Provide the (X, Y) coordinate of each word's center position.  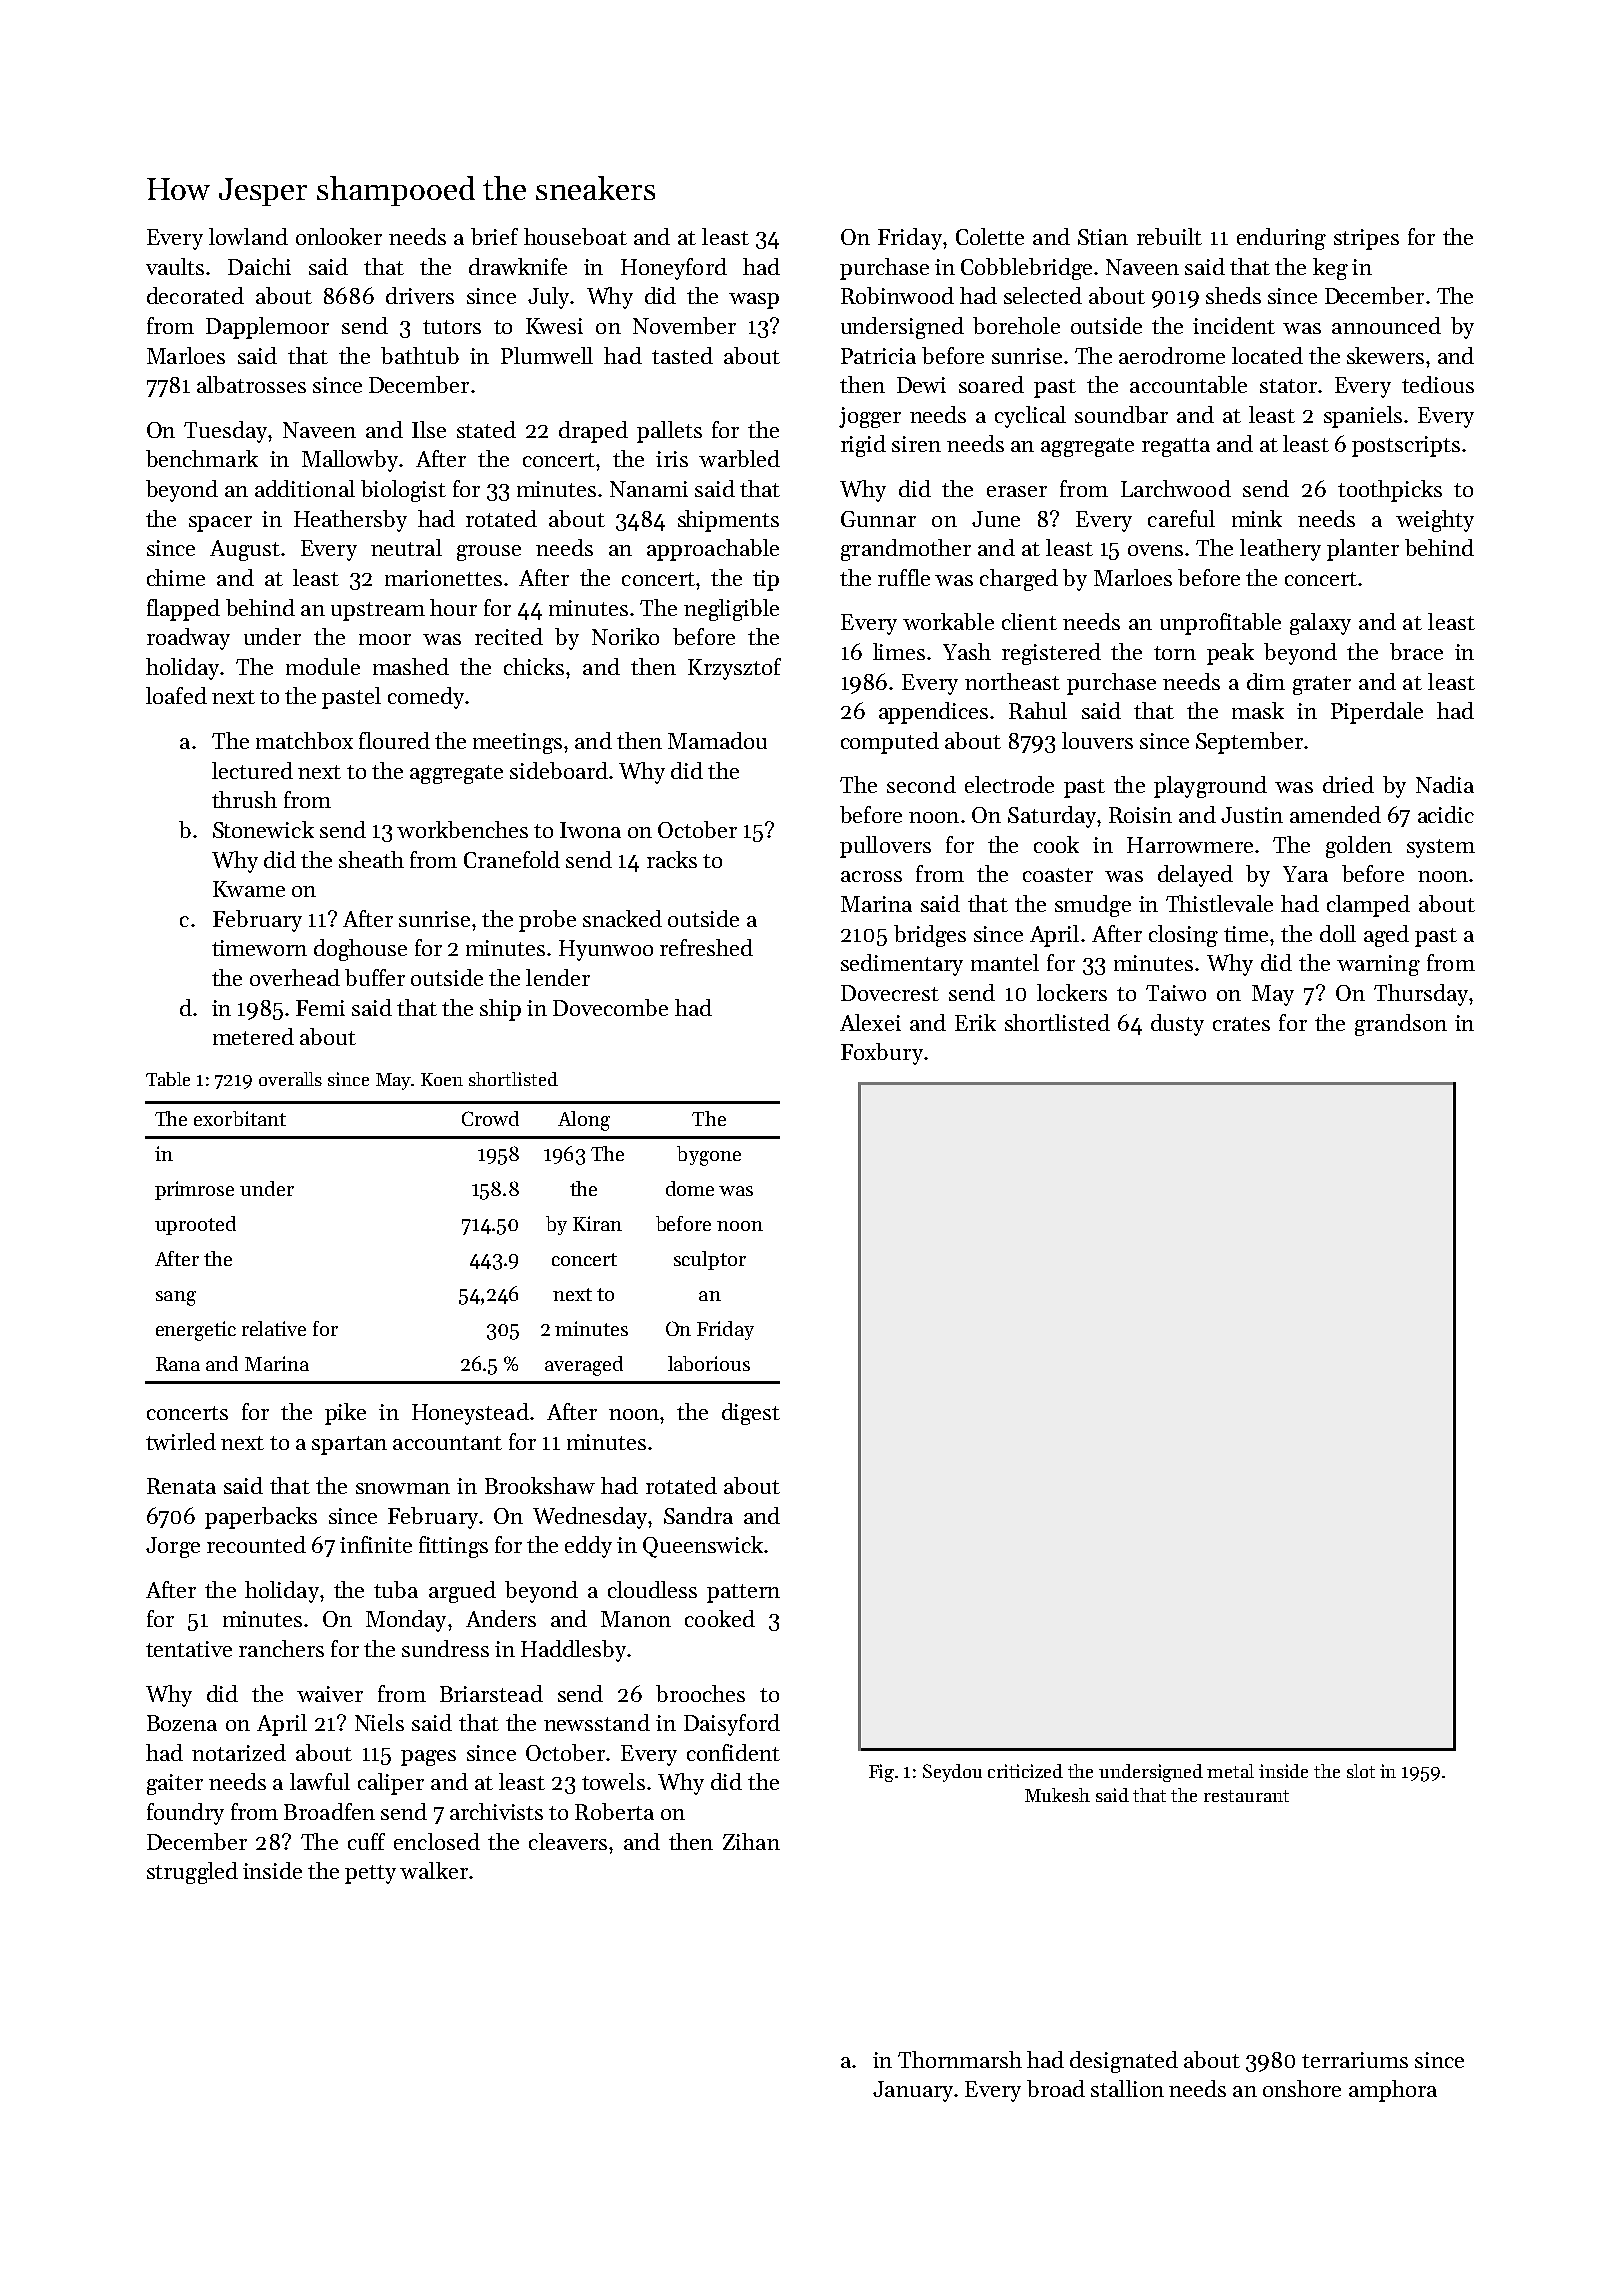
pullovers (885, 847)
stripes (1366, 239)
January (913, 2091)
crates (1241, 1024)
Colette (990, 236)
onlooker (339, 236)
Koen (442, 1079)
